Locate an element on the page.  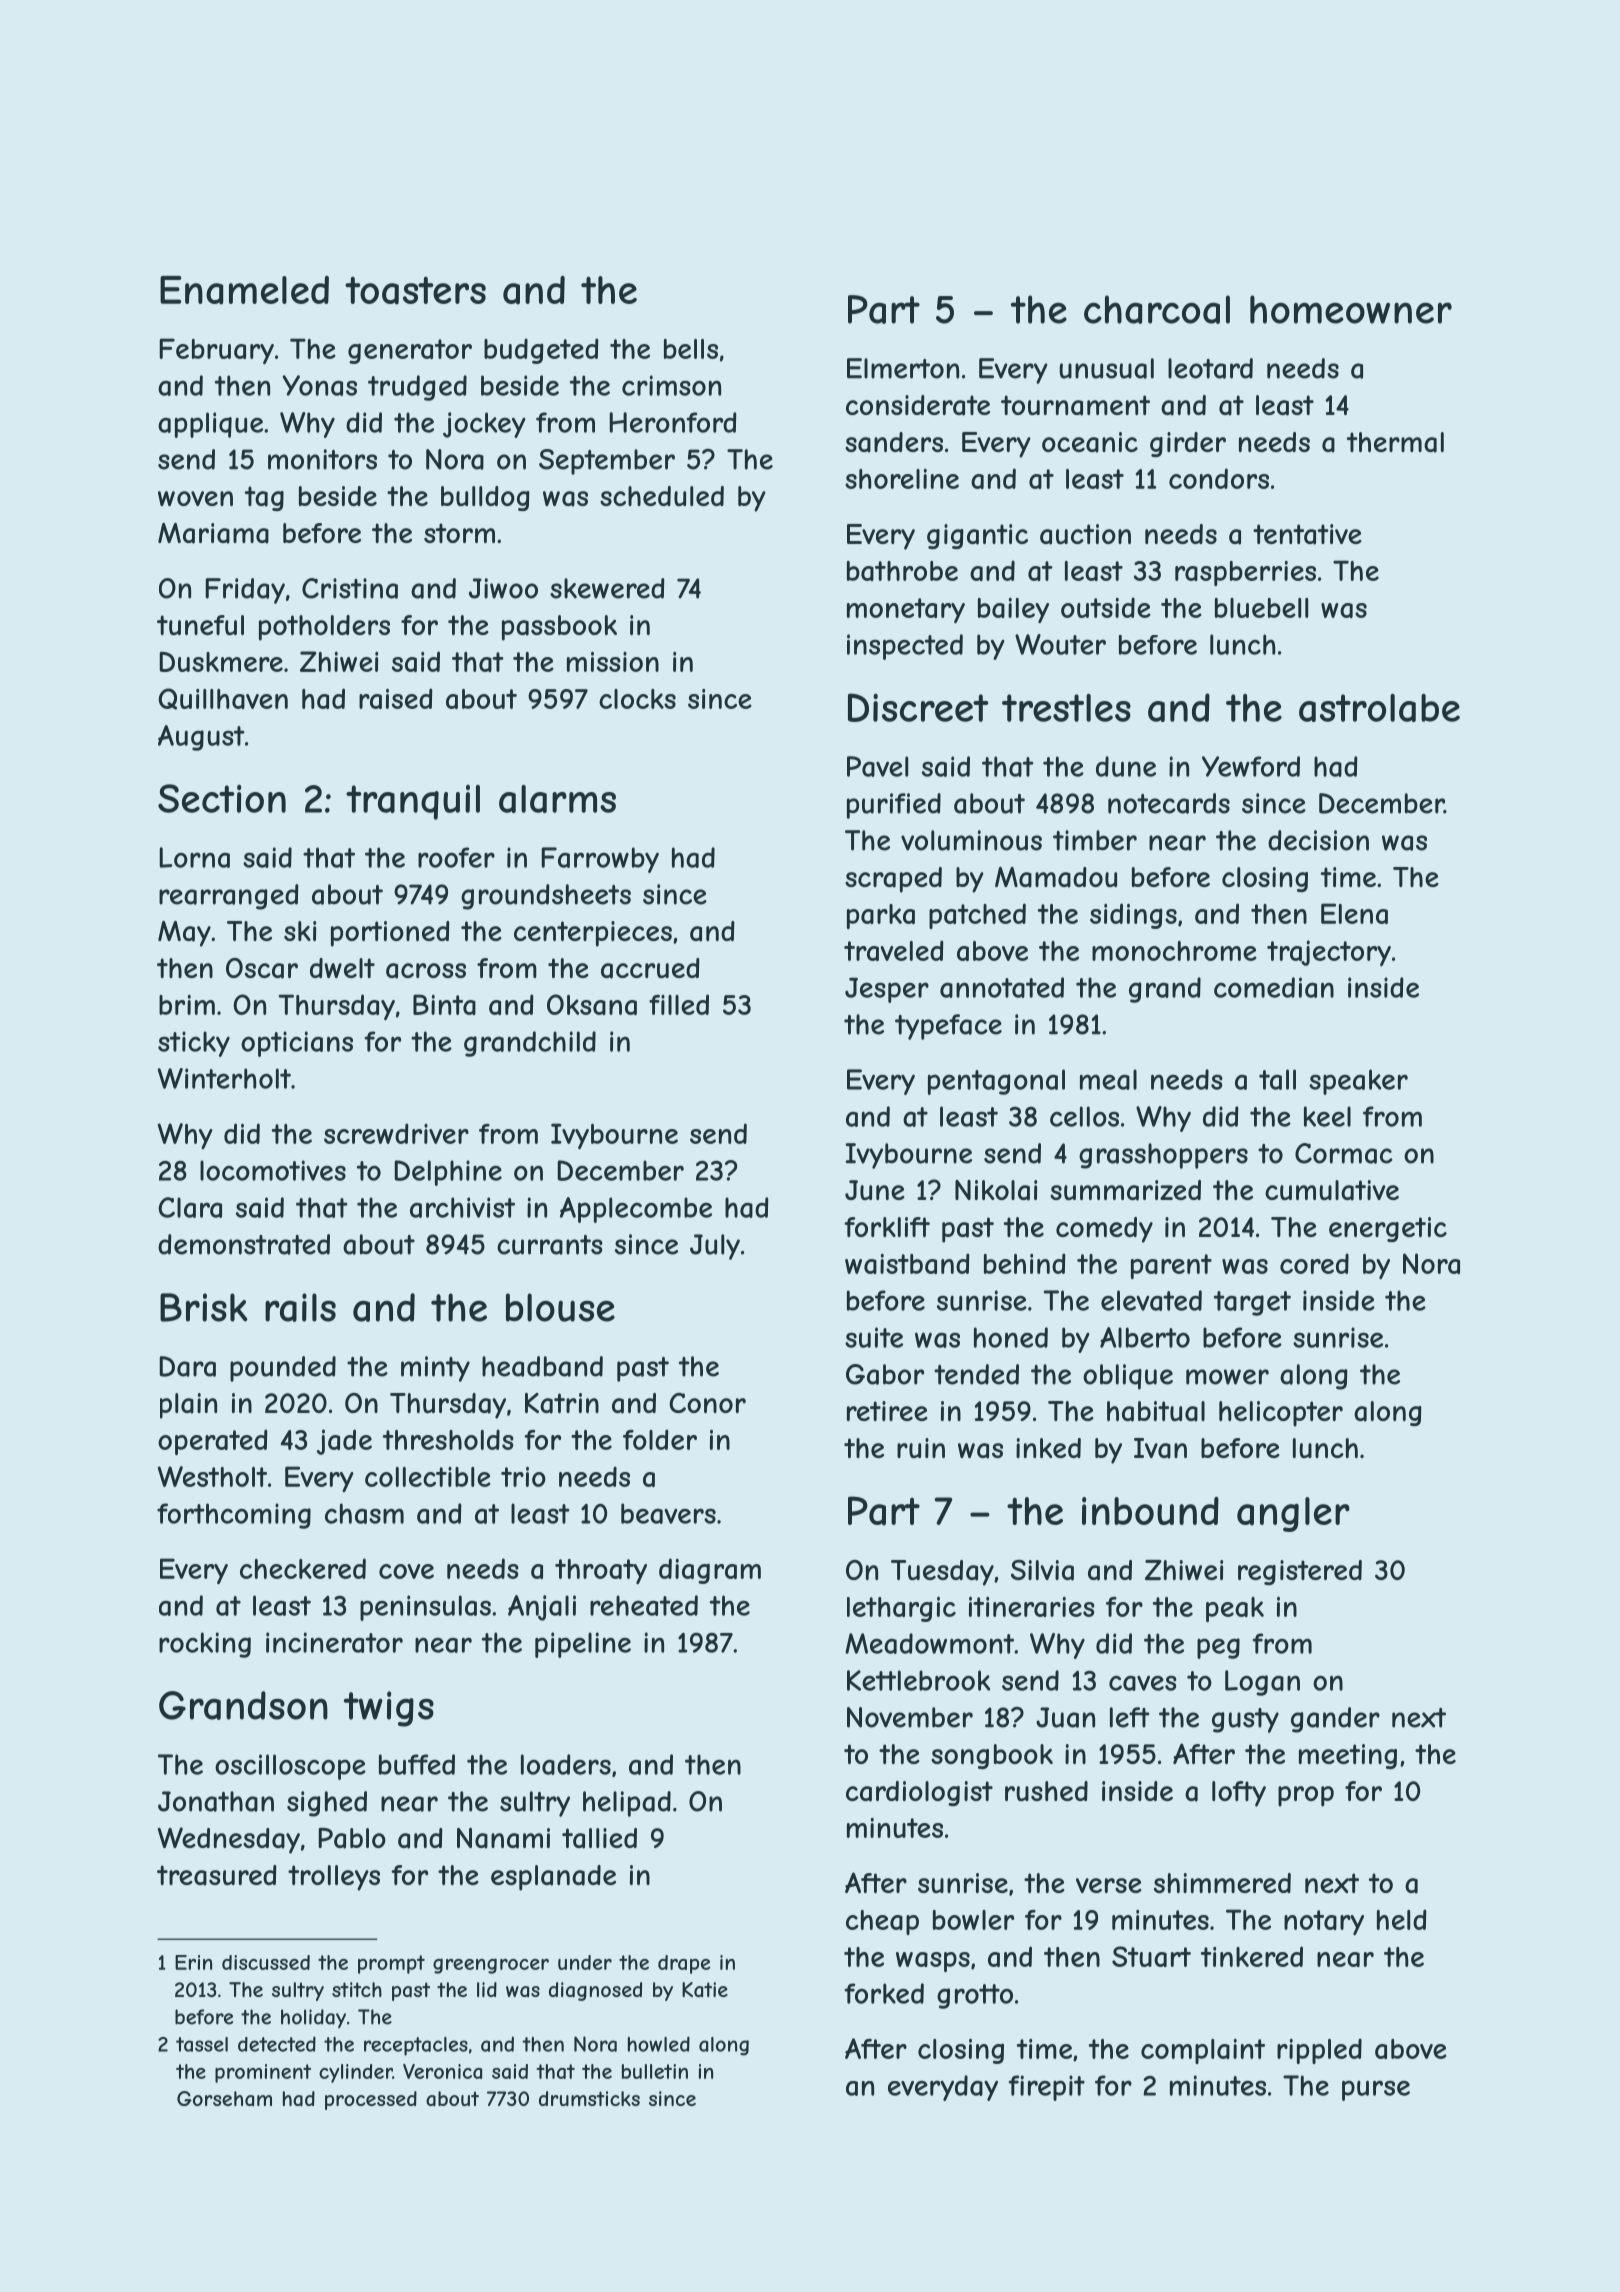
purse is located at coordinates (1376, 2090).
